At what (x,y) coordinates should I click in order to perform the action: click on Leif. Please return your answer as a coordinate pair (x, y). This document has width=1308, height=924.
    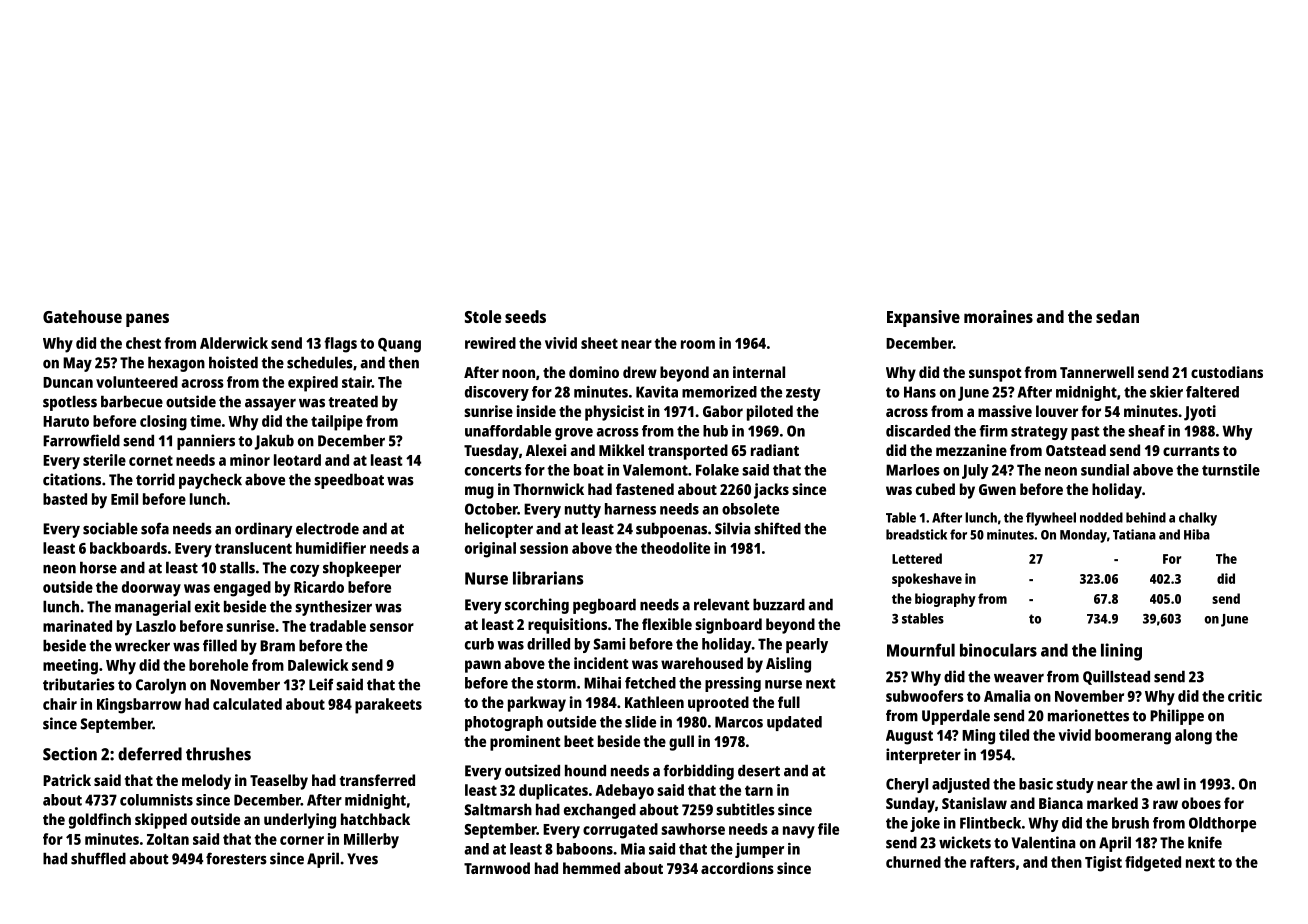
    Looking at the image, I should click on (321, 684).
